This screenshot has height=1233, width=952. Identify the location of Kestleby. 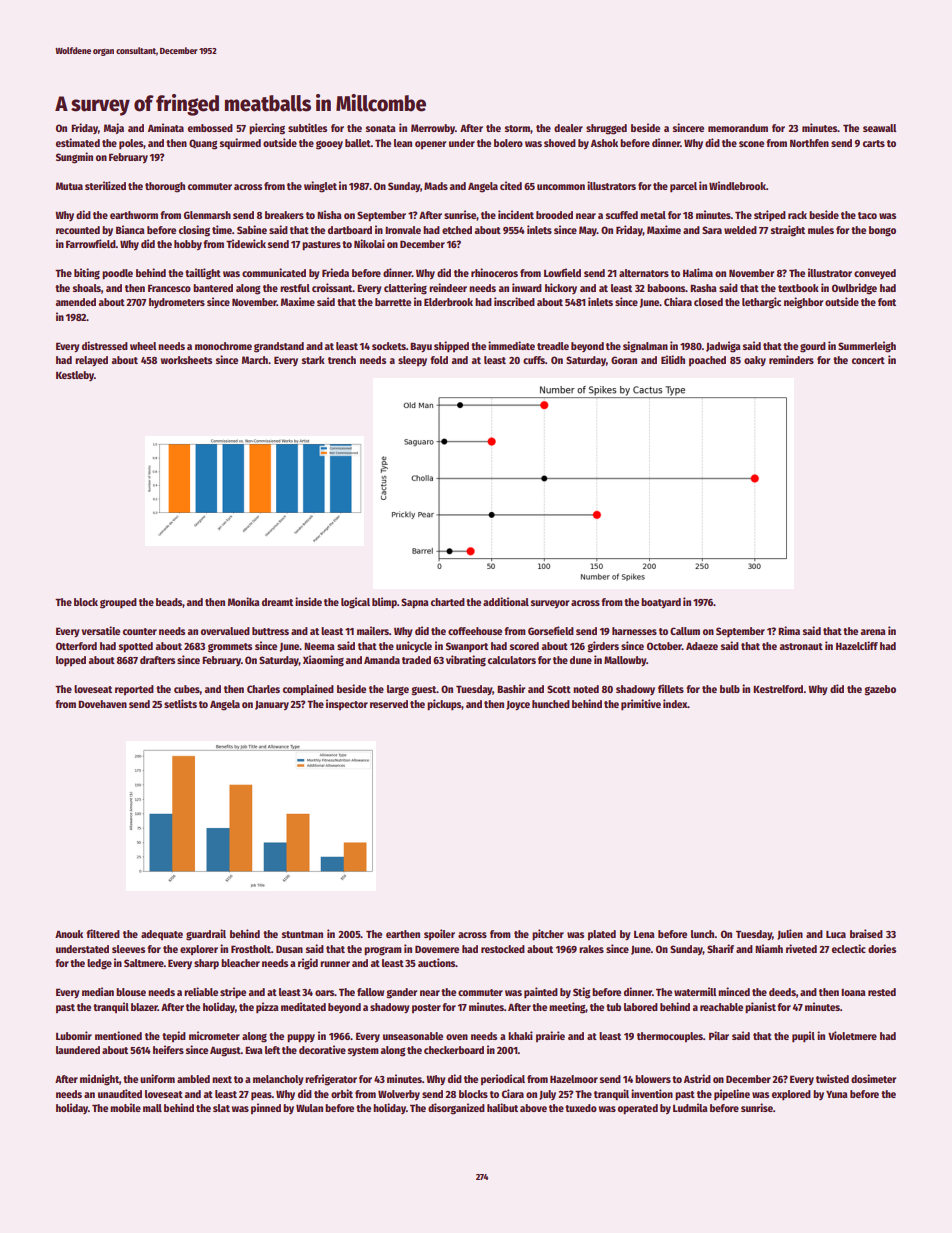
(75, 376).
